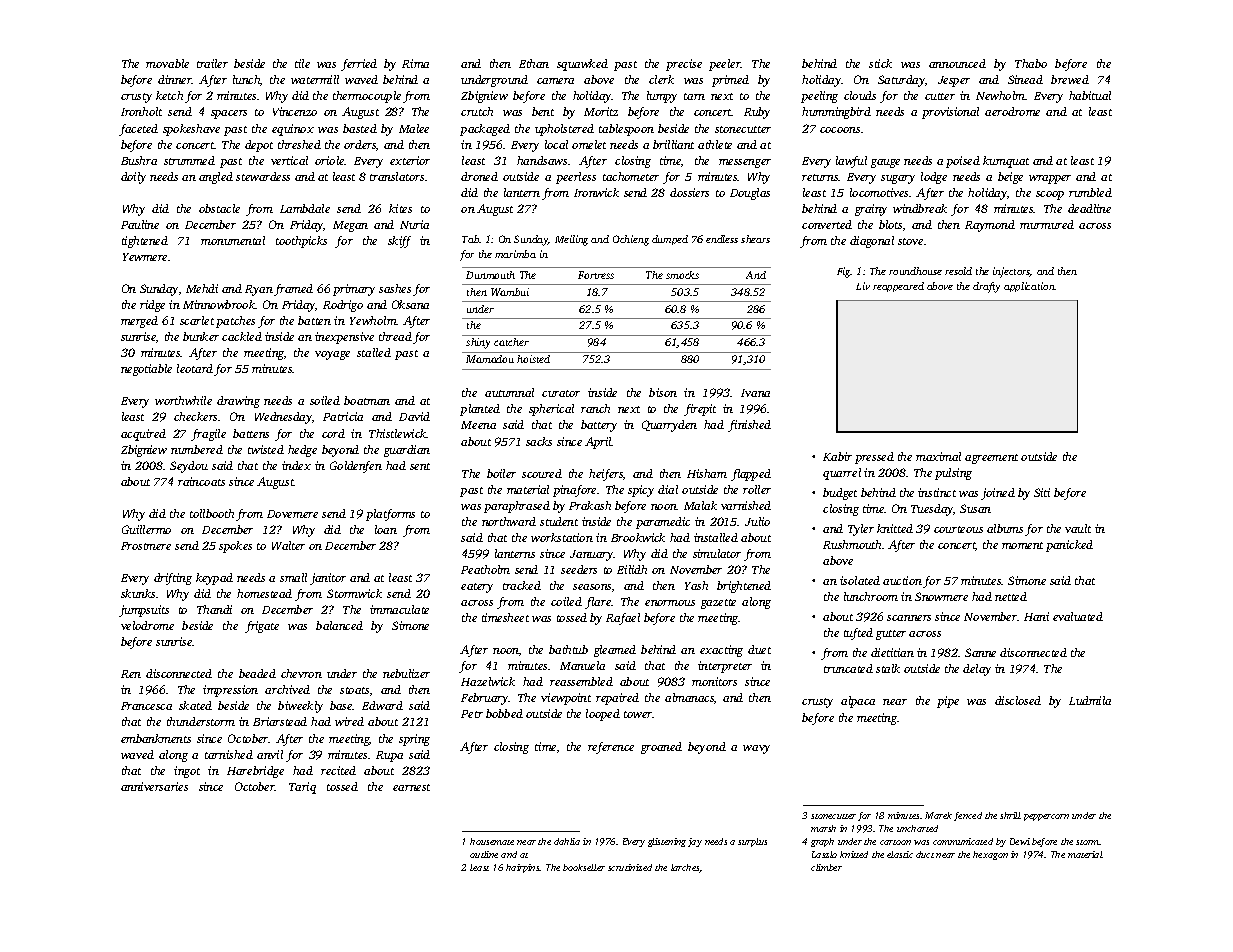 The width and height of the screenshot is (1233, 952). Describe the element at coordinates (414, 740) in the screenshot. I see `spring` at that location.
